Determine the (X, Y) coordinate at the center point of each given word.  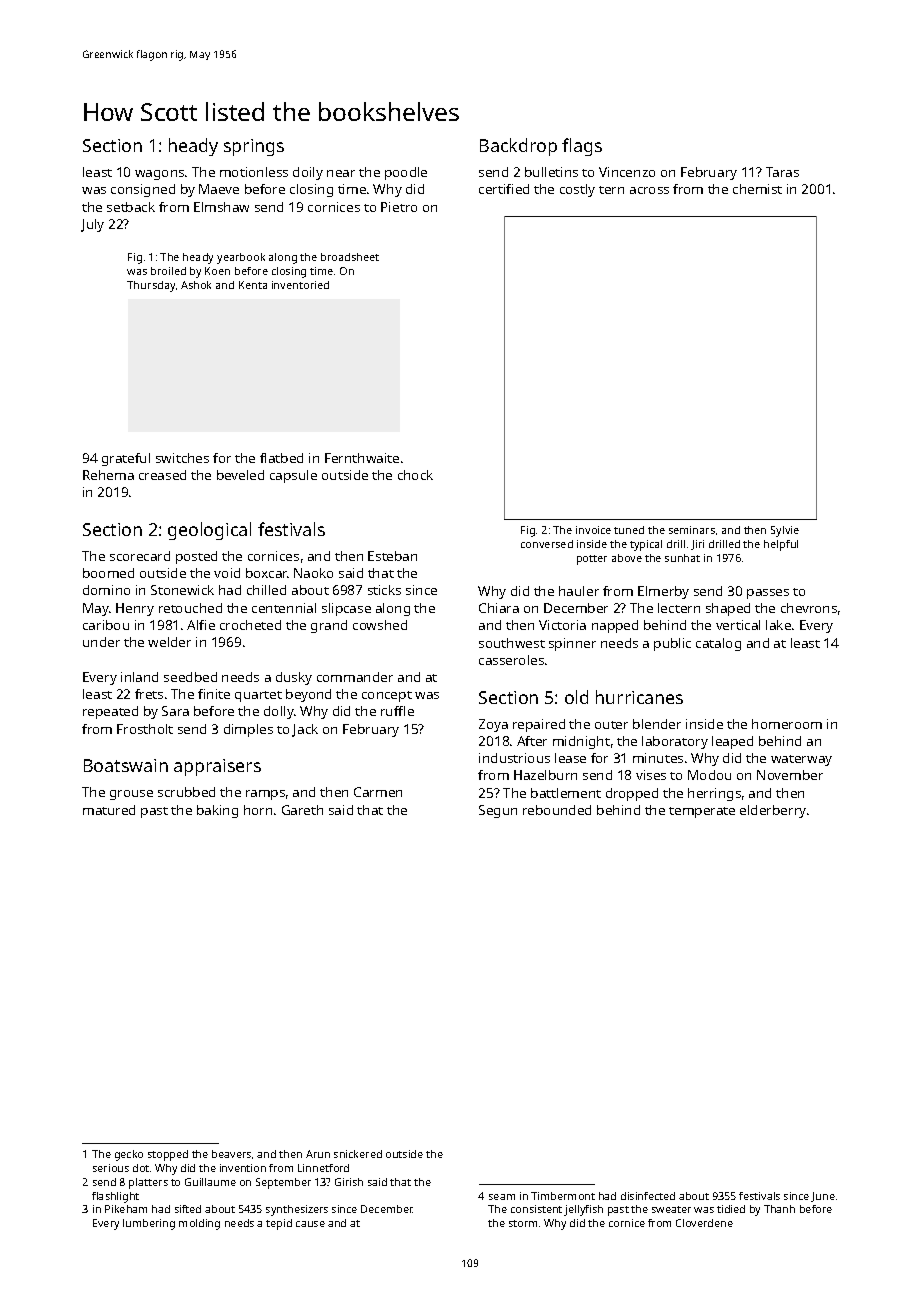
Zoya (493, 725)
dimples (248, 730)
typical (646, 545)
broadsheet (350, 257)
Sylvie (785, 531)
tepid (279, 1224)
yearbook (241, 258)
